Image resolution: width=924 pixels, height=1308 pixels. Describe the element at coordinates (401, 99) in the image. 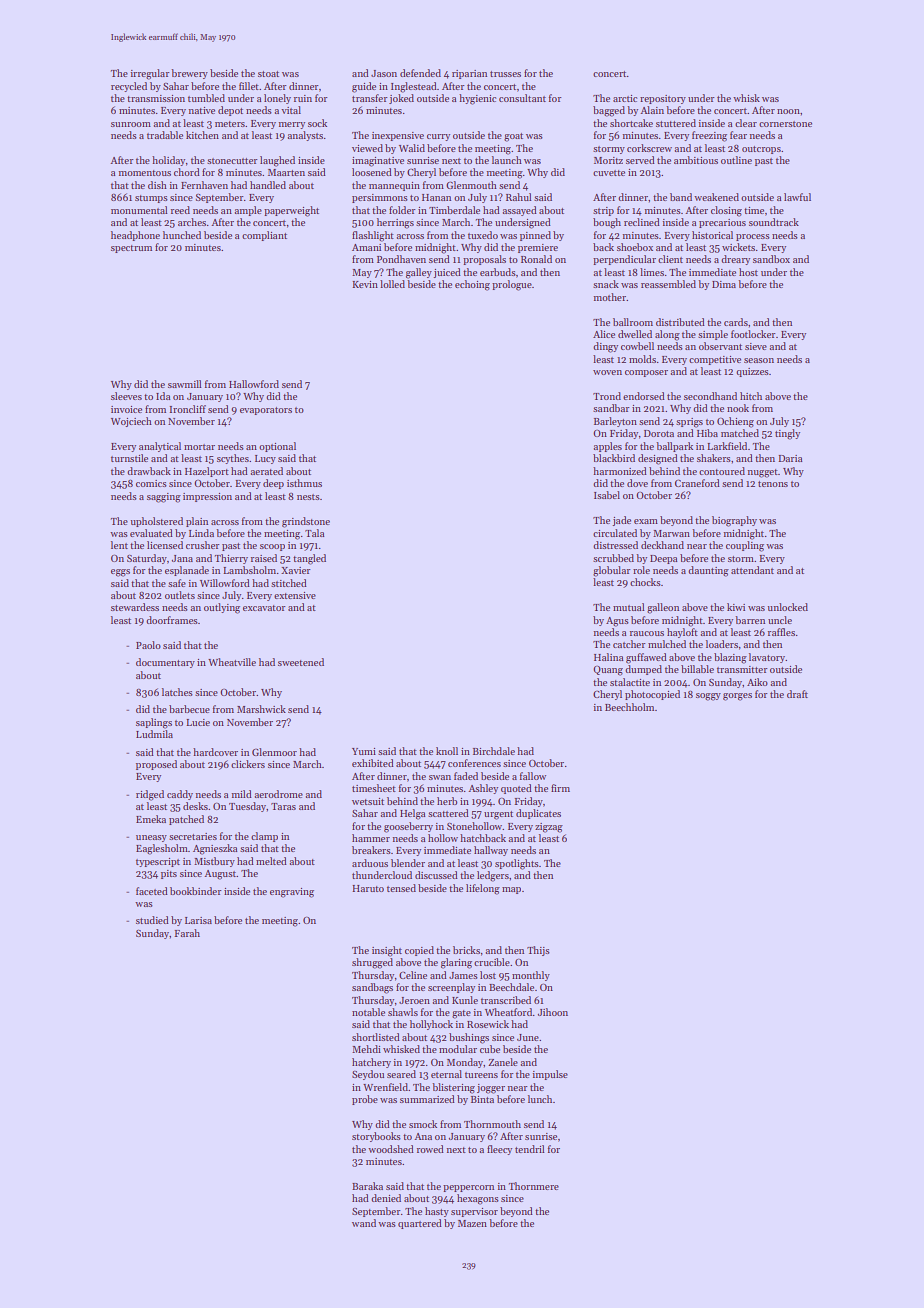

I see `joked` at that location.
